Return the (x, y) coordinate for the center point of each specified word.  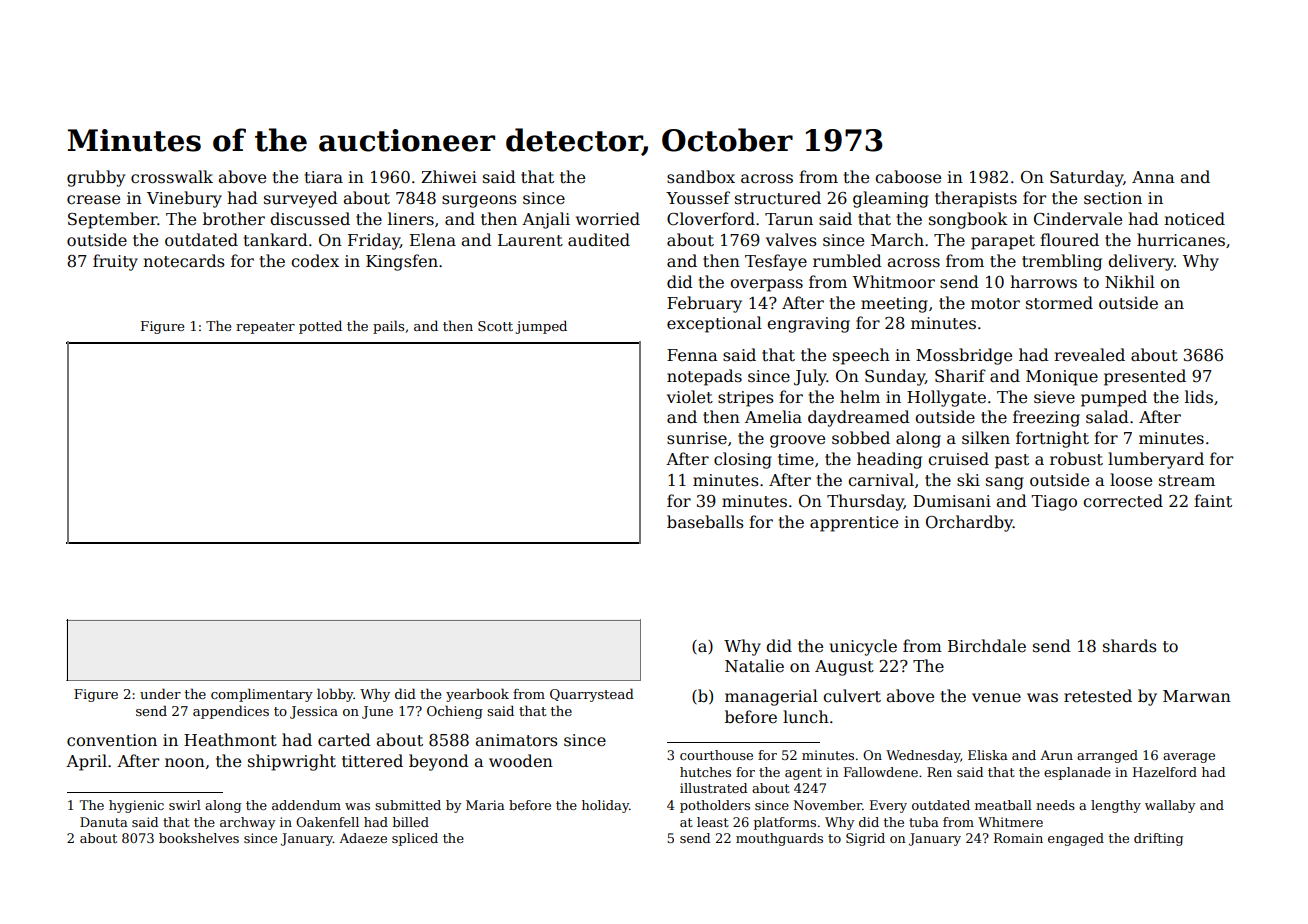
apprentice (854, 524)
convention (112, 740)
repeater (265, 328)
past (1012, 461)
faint (1213, 500)
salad (1107, 417)
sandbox (701, 176)
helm (860, 397)
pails (388, 327)
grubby (96, 178)
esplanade (1077, 773)
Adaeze (363, 838)
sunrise (697, 438)
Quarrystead (592, 695)
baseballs (705, 522)
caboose (908, 177)
